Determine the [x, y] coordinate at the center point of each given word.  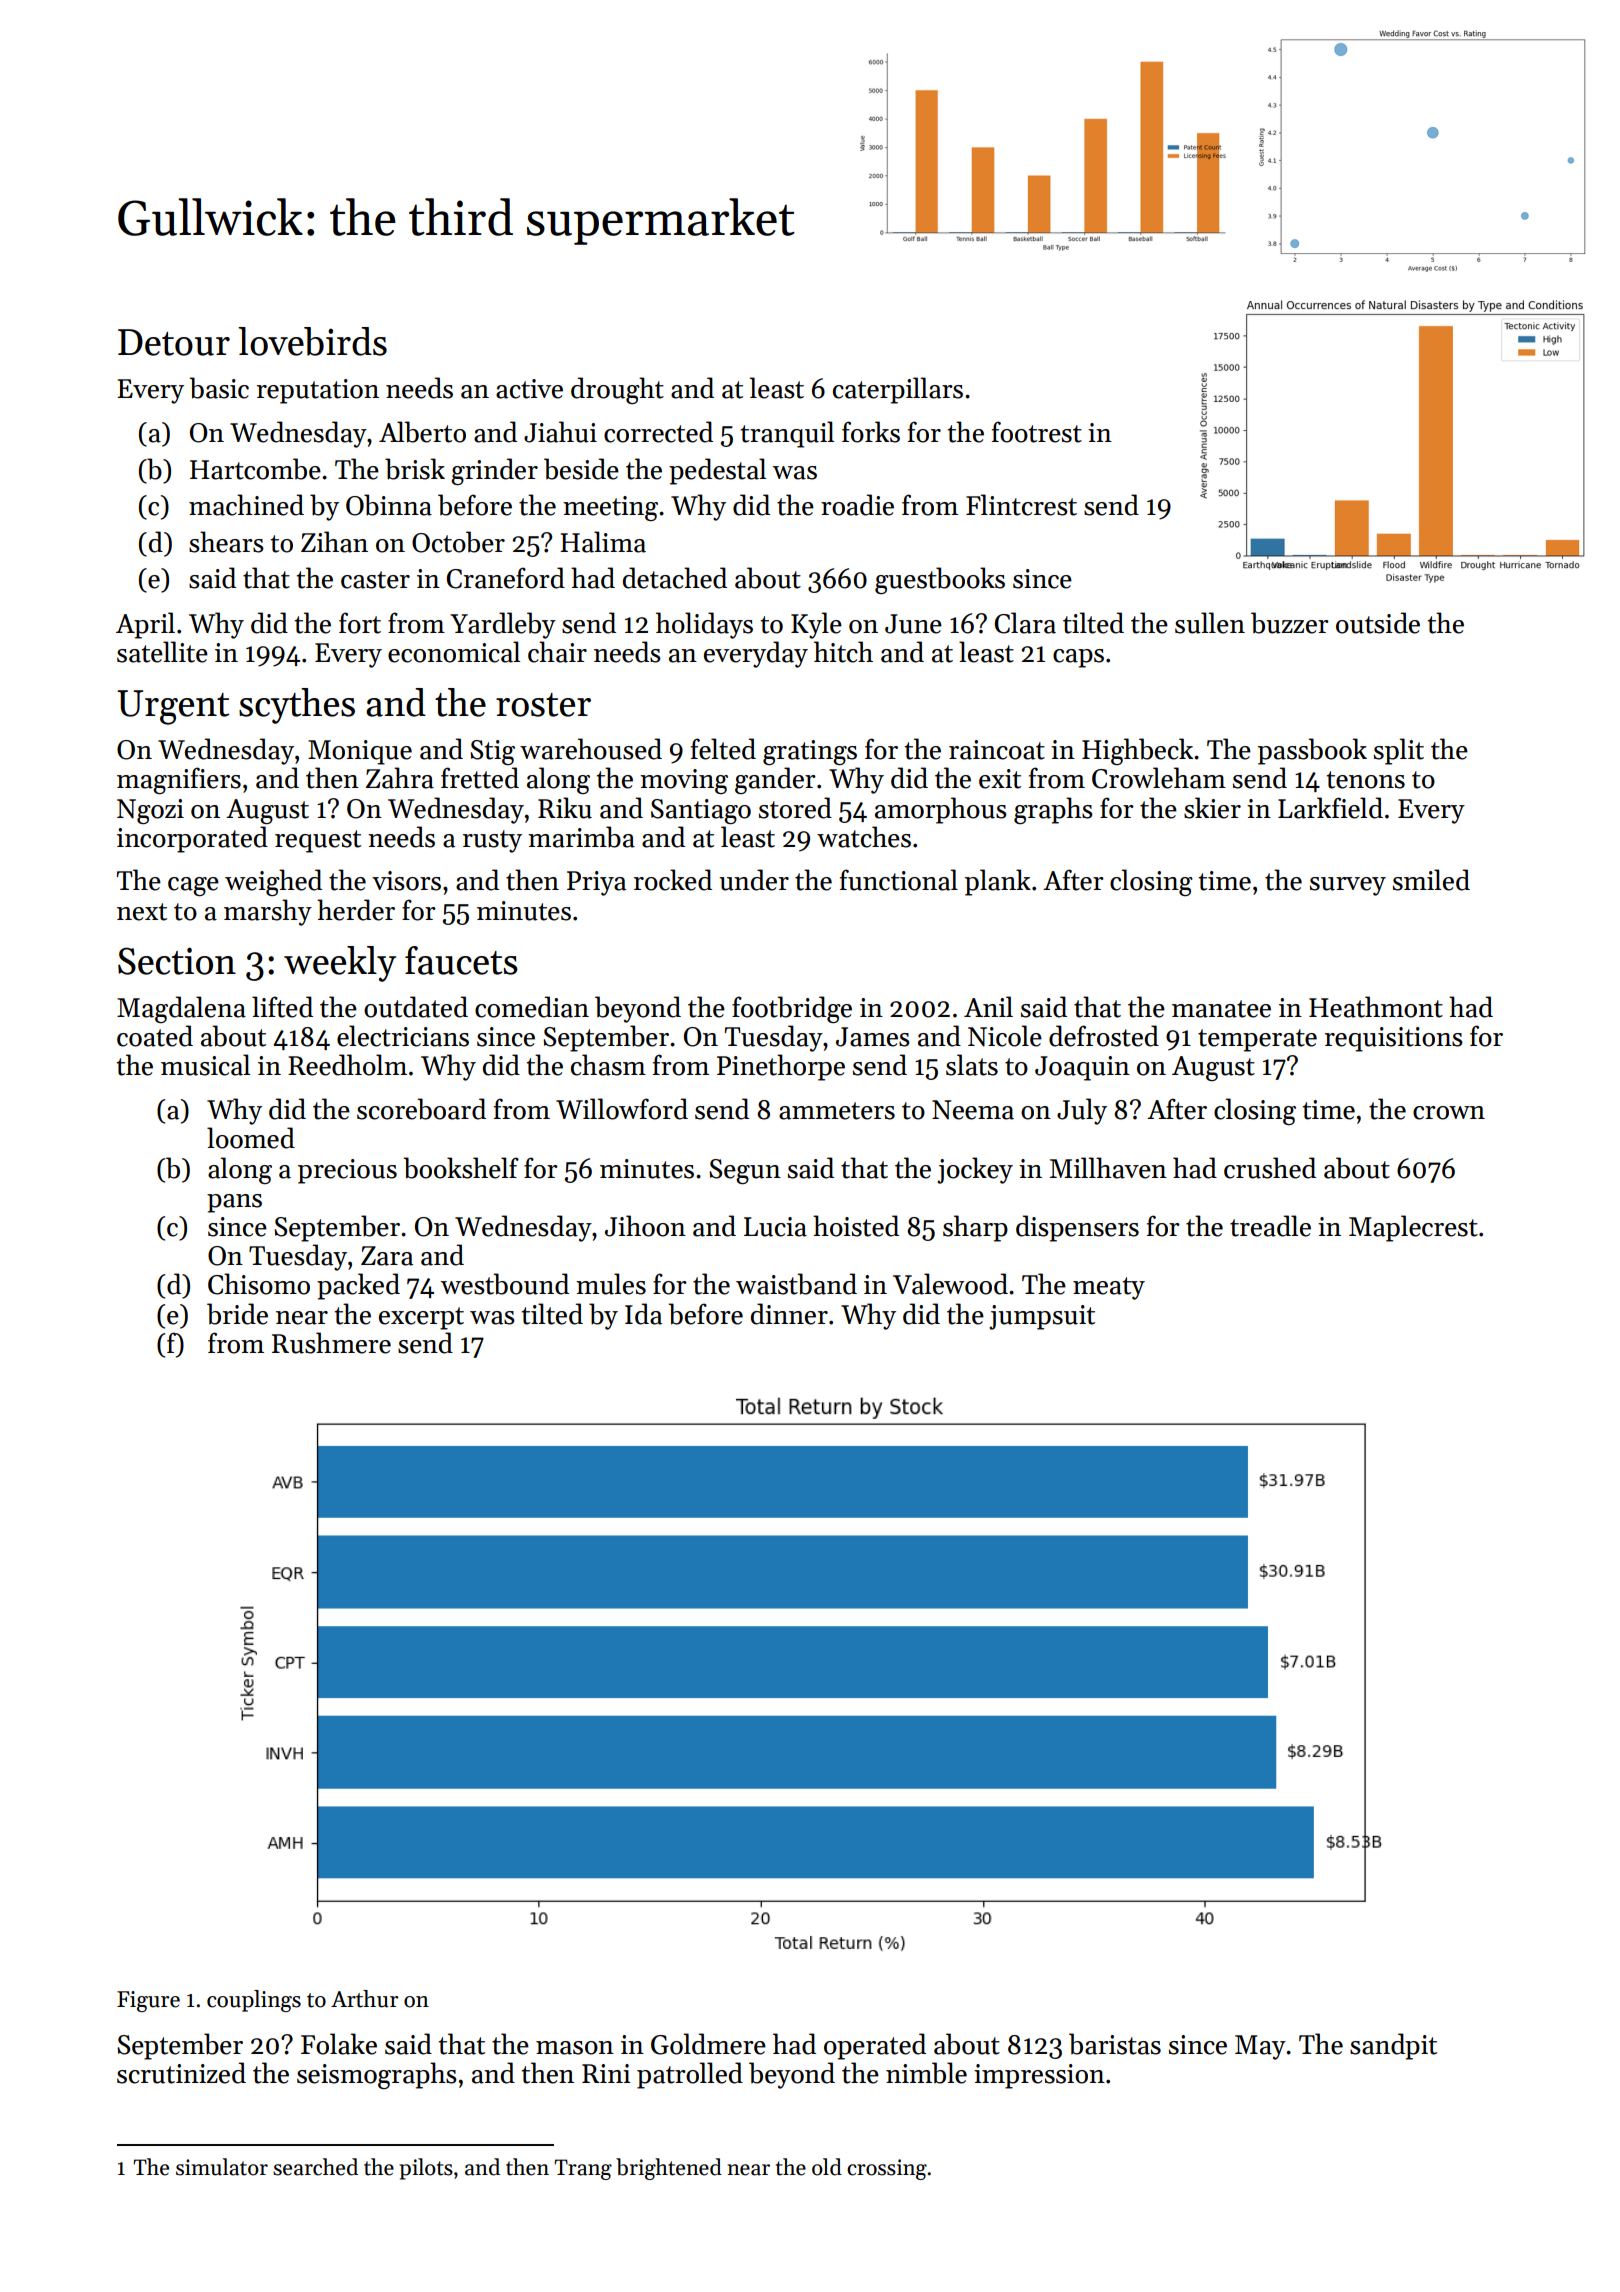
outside [1378, 623]
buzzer [1290, 623]
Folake [339, 2044]
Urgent [173, 707]
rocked [673, 880]
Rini [606, 2073]
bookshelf [461, 1168]
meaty [1109, 1288]
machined [246, 505]
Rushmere [331, 1343]
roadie [857, 505]
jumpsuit [1042, 1317]
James [873, 1037]
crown [1449, 1113]
